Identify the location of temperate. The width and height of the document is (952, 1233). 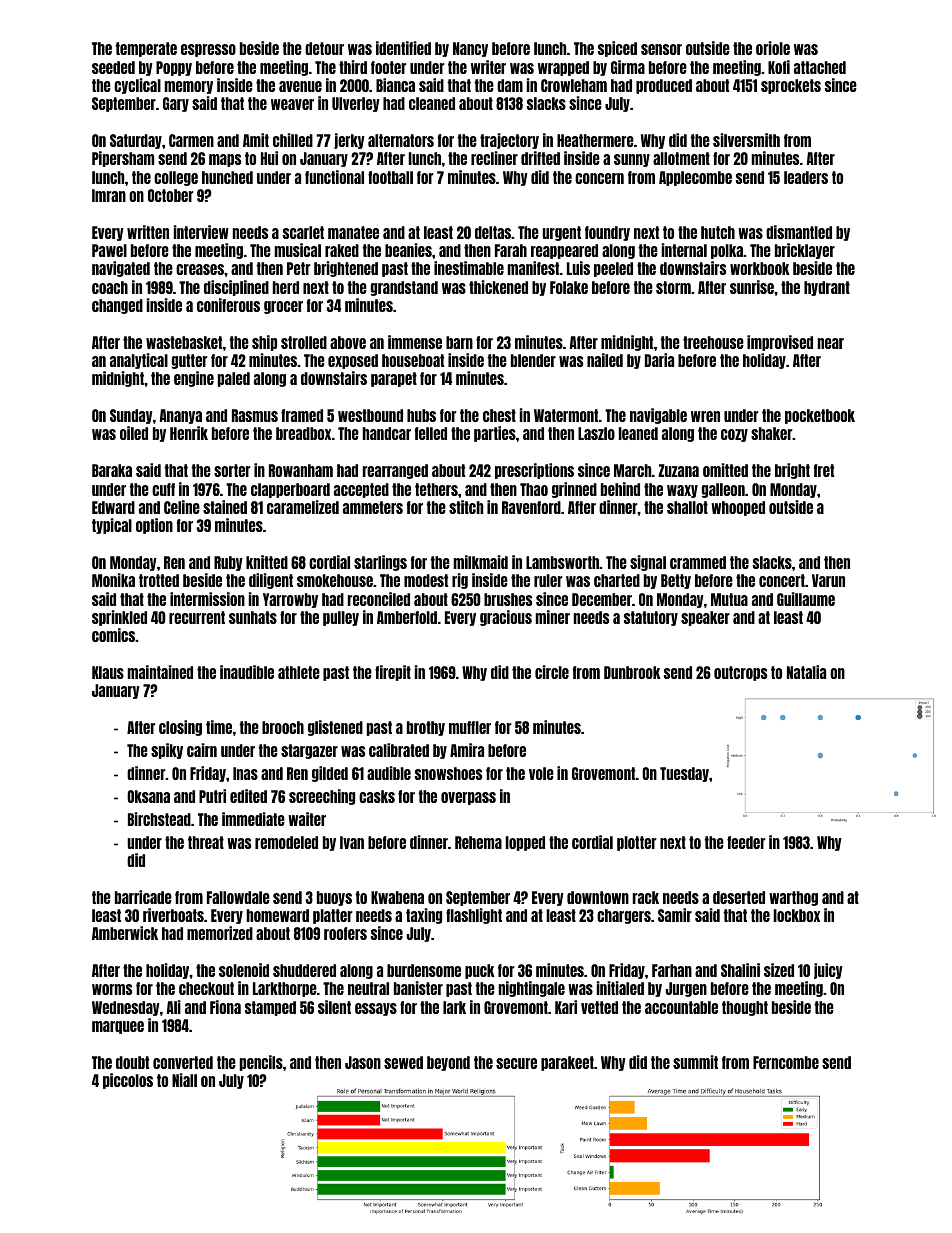
(146, 49).
